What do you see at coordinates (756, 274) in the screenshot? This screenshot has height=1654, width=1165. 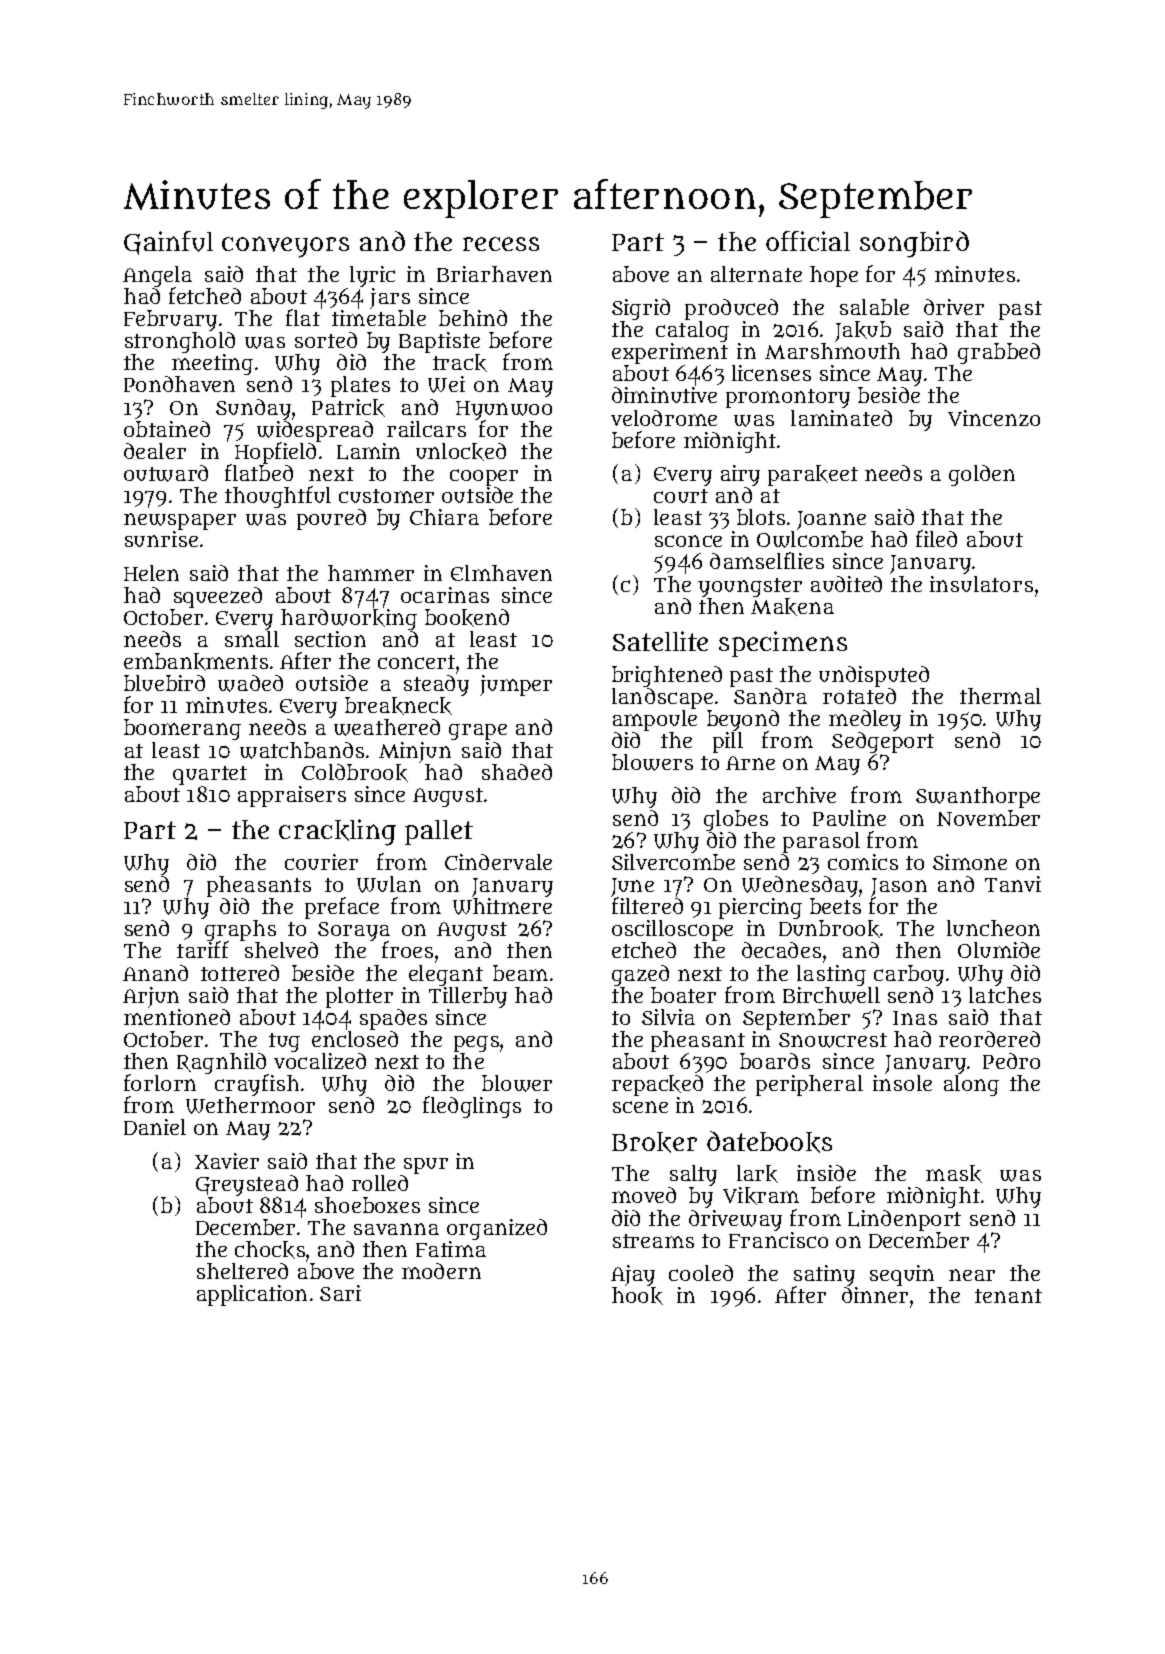 I see `alternate` at bounding box center [756, 274].
